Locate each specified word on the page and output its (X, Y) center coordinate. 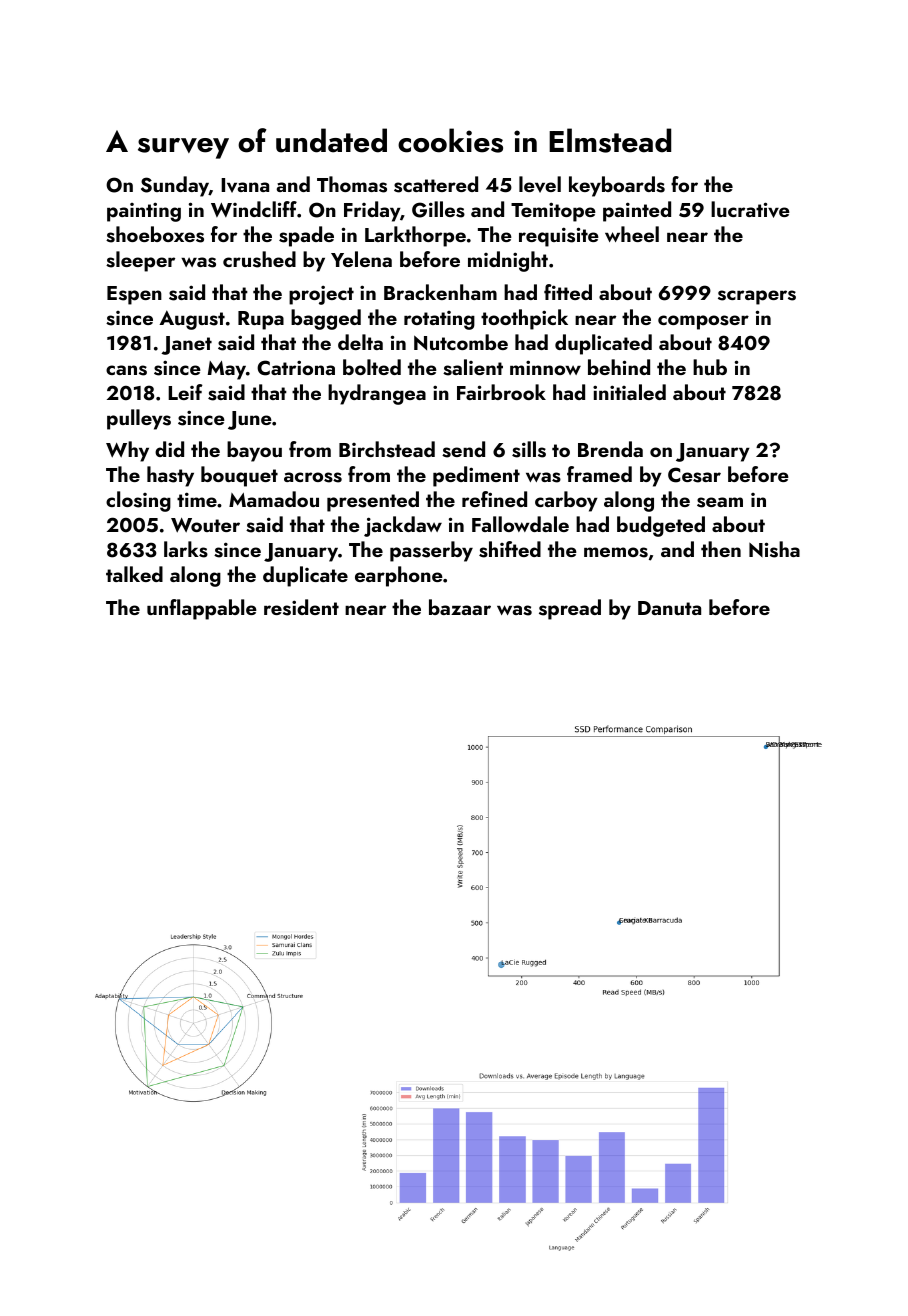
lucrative (750, 209)
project (321, 295)
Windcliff (254, 209)
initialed (629, 392)
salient (473, 367)
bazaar (460, 607)
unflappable (202, 609)
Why (127, 451)
